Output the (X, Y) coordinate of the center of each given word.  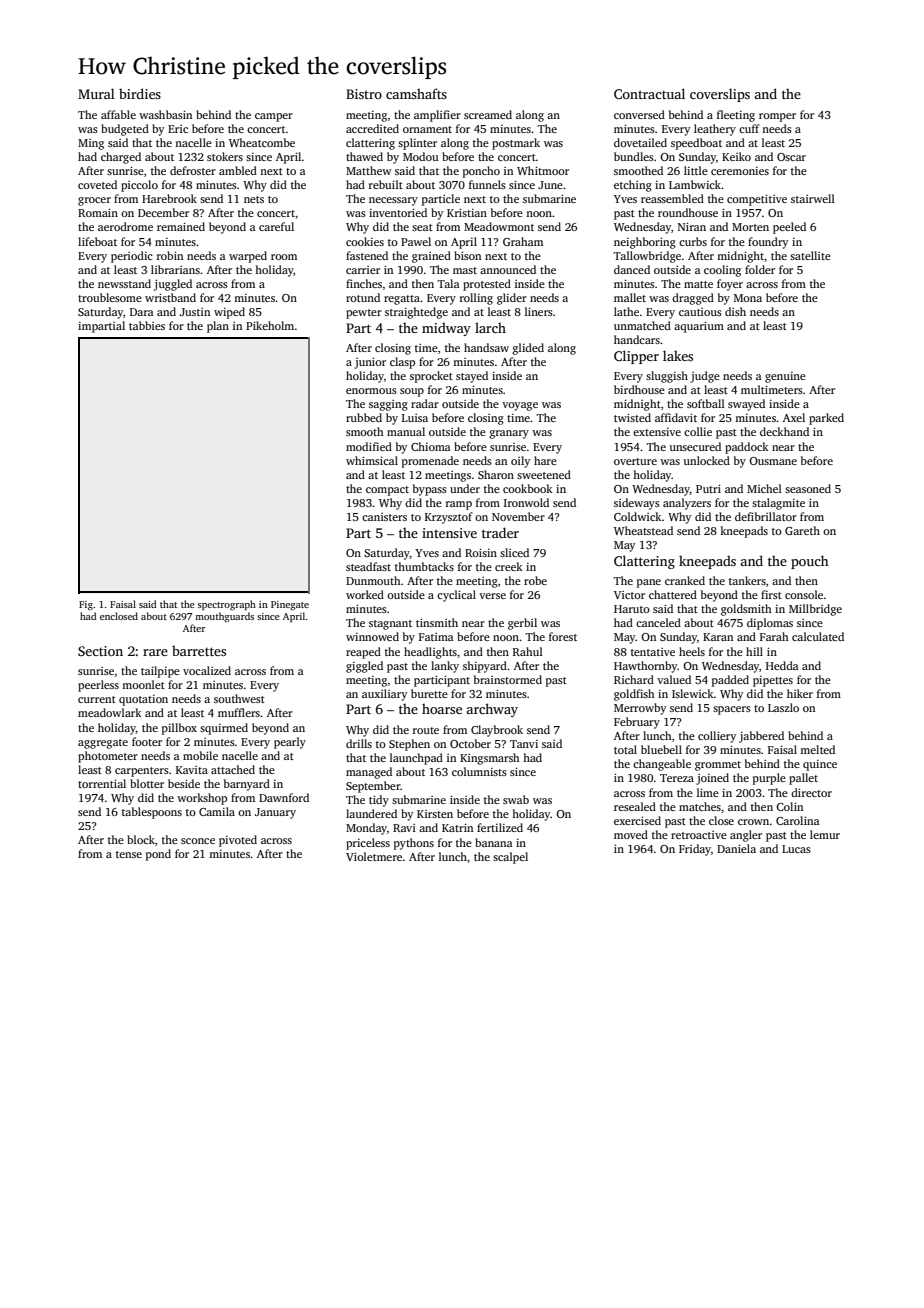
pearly (290, 743)
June (550, 185)
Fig (86, 606)
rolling (476, 299)
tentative (653, 652)
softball (706, 403)
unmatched (642, 325)
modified (369, 446)
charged (121, 158)
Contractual (649, 93)
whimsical (372, 460)
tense (129, 854)
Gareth (802, 530)
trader (500, 532)
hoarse (442, 709)
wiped (229, 313)
